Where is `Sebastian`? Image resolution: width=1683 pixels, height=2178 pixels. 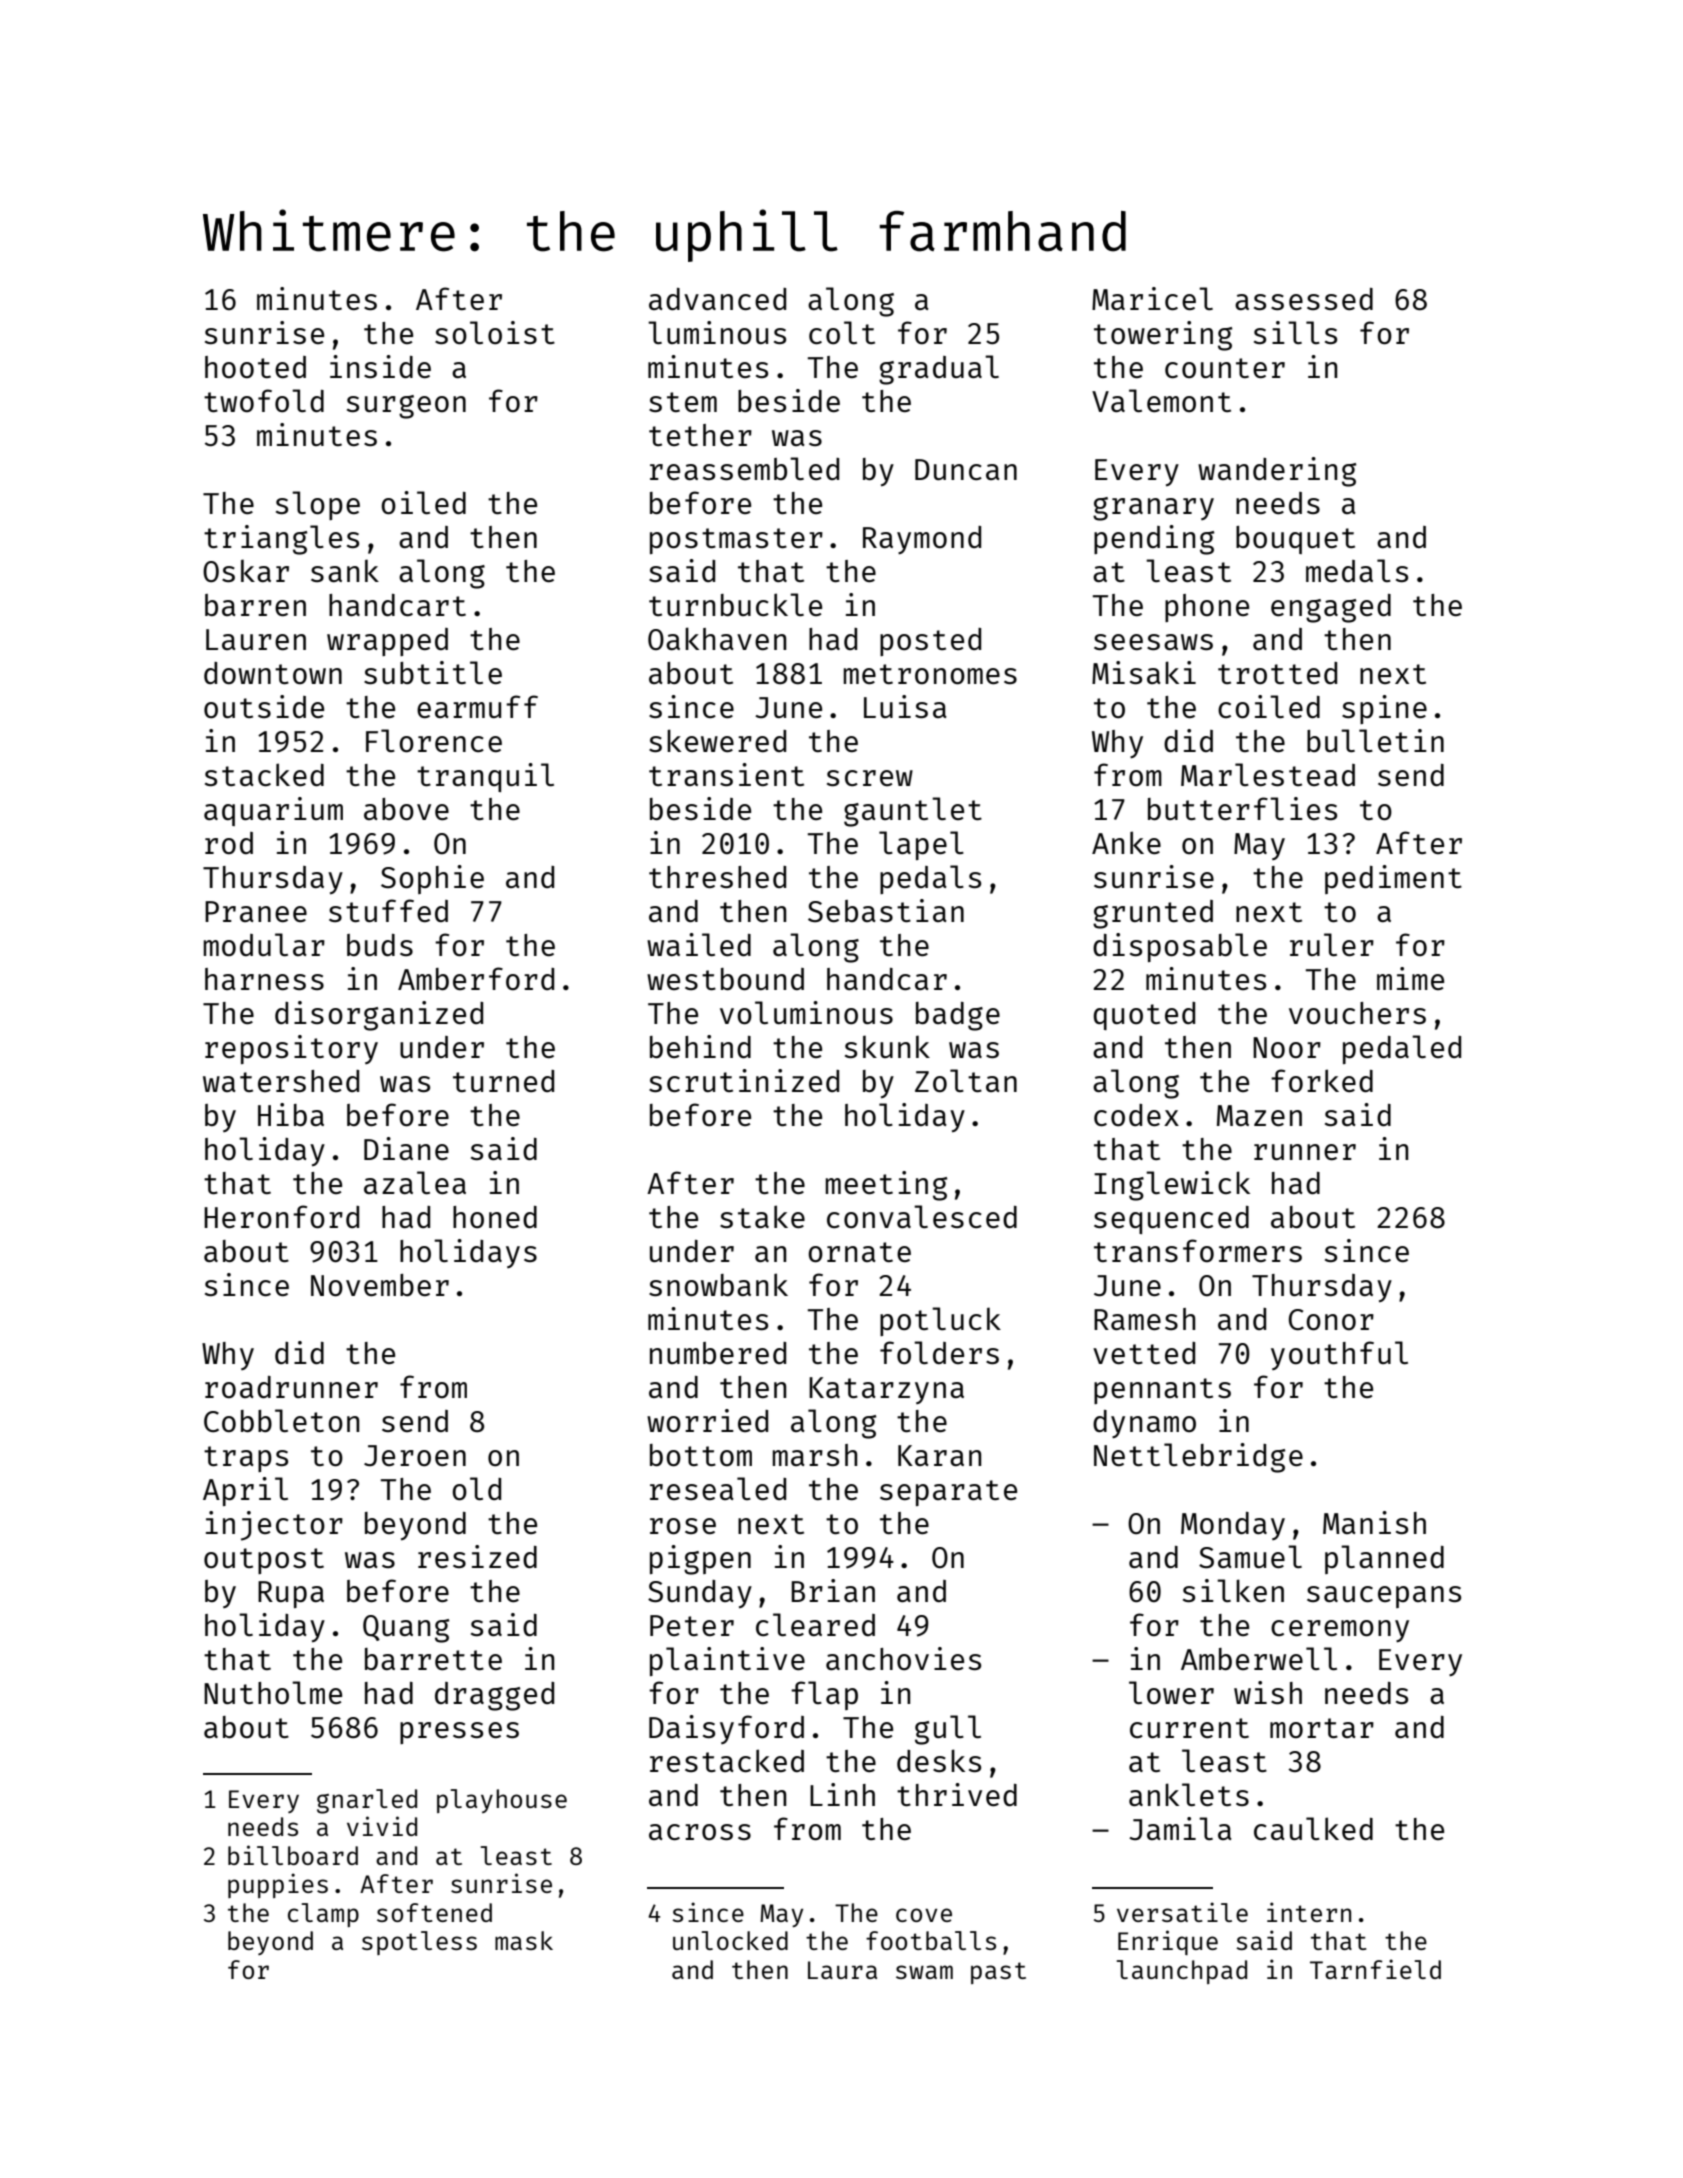 Sebastian is located at coordinates (886, 910).
